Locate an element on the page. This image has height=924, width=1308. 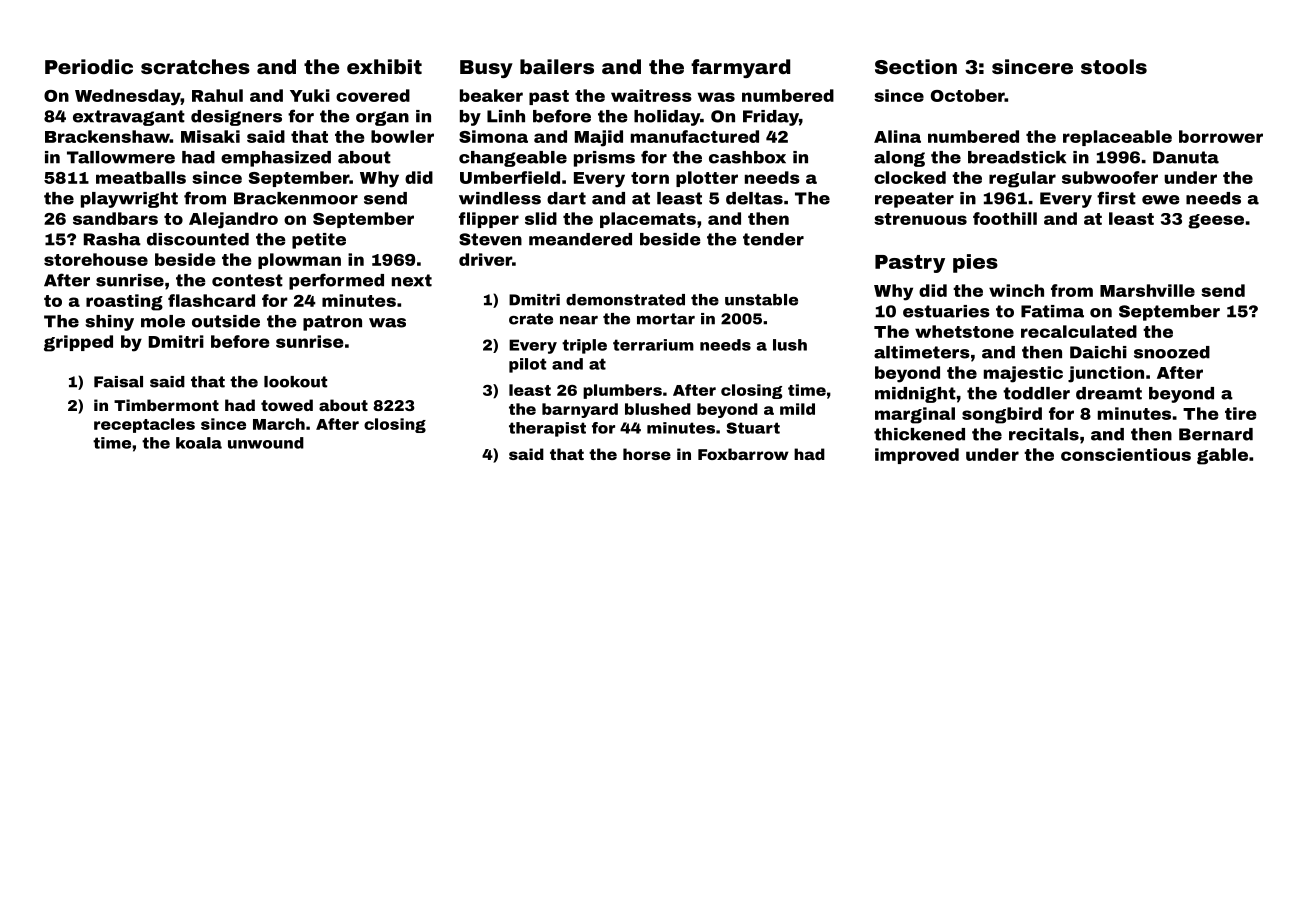
pies is located at coordinates (975, 263).
